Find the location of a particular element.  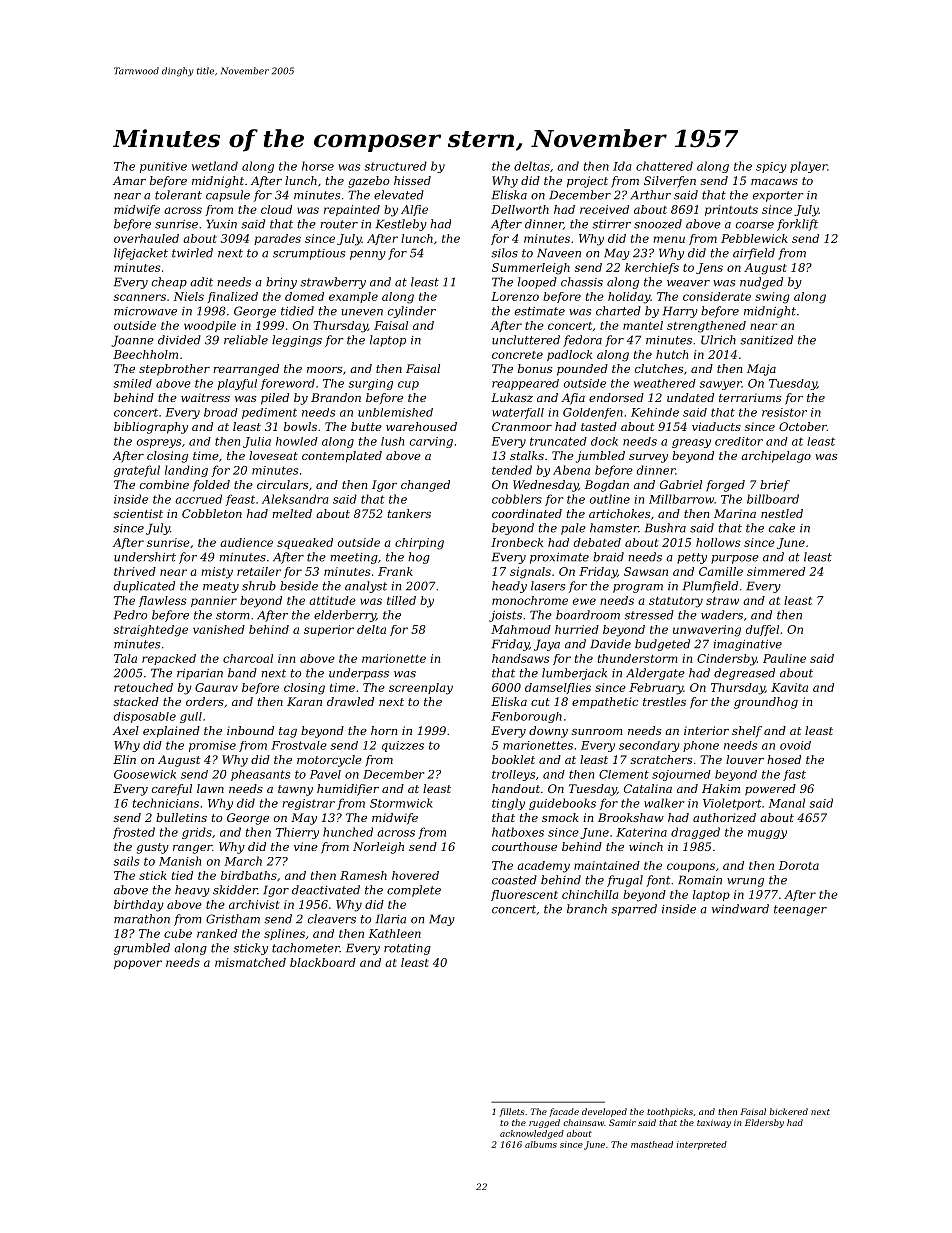

adit is located at coordinates (201, 282).
